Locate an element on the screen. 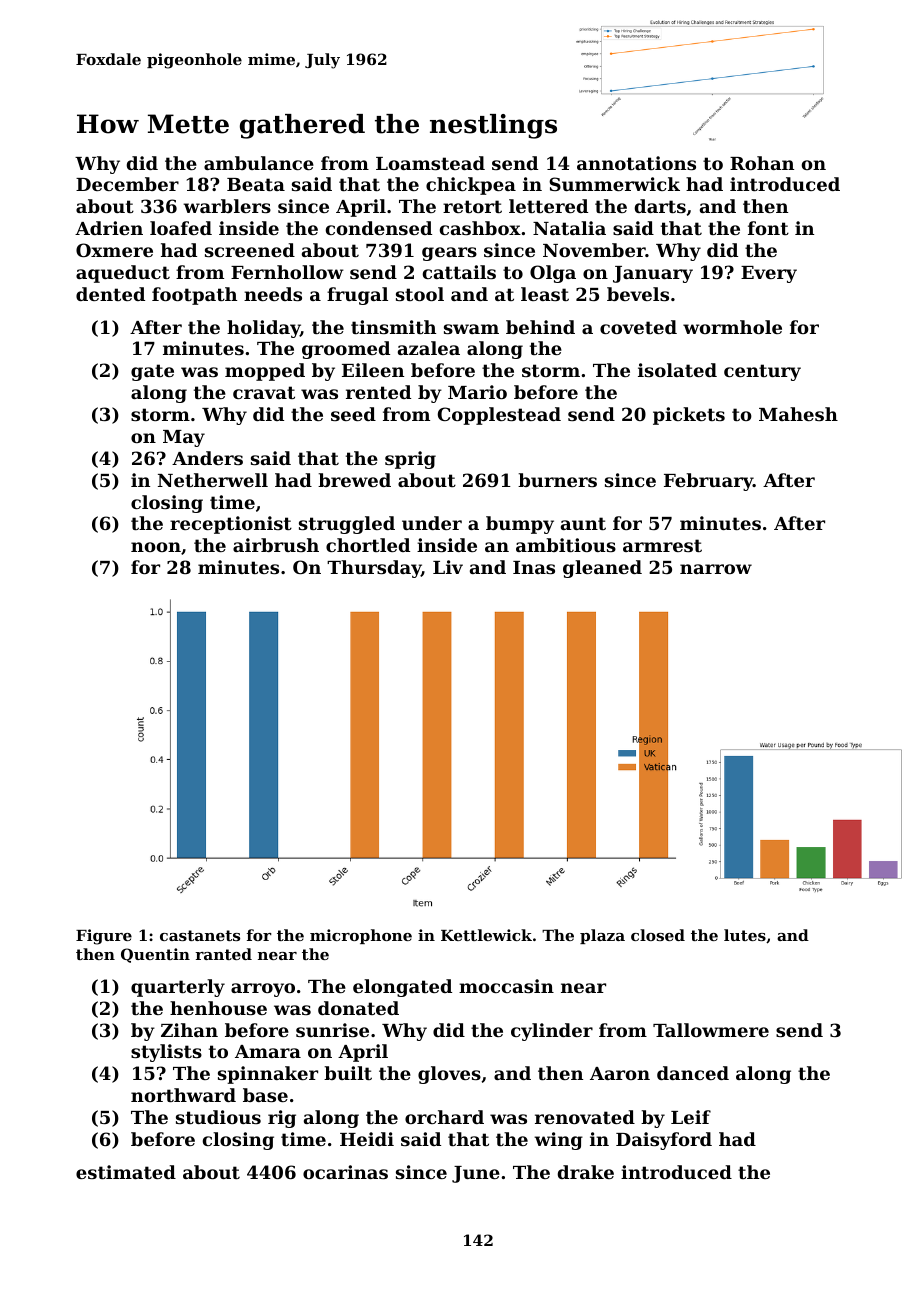 The image size is (924, 1314). Mahesh is located at coordinates (798, 414).
